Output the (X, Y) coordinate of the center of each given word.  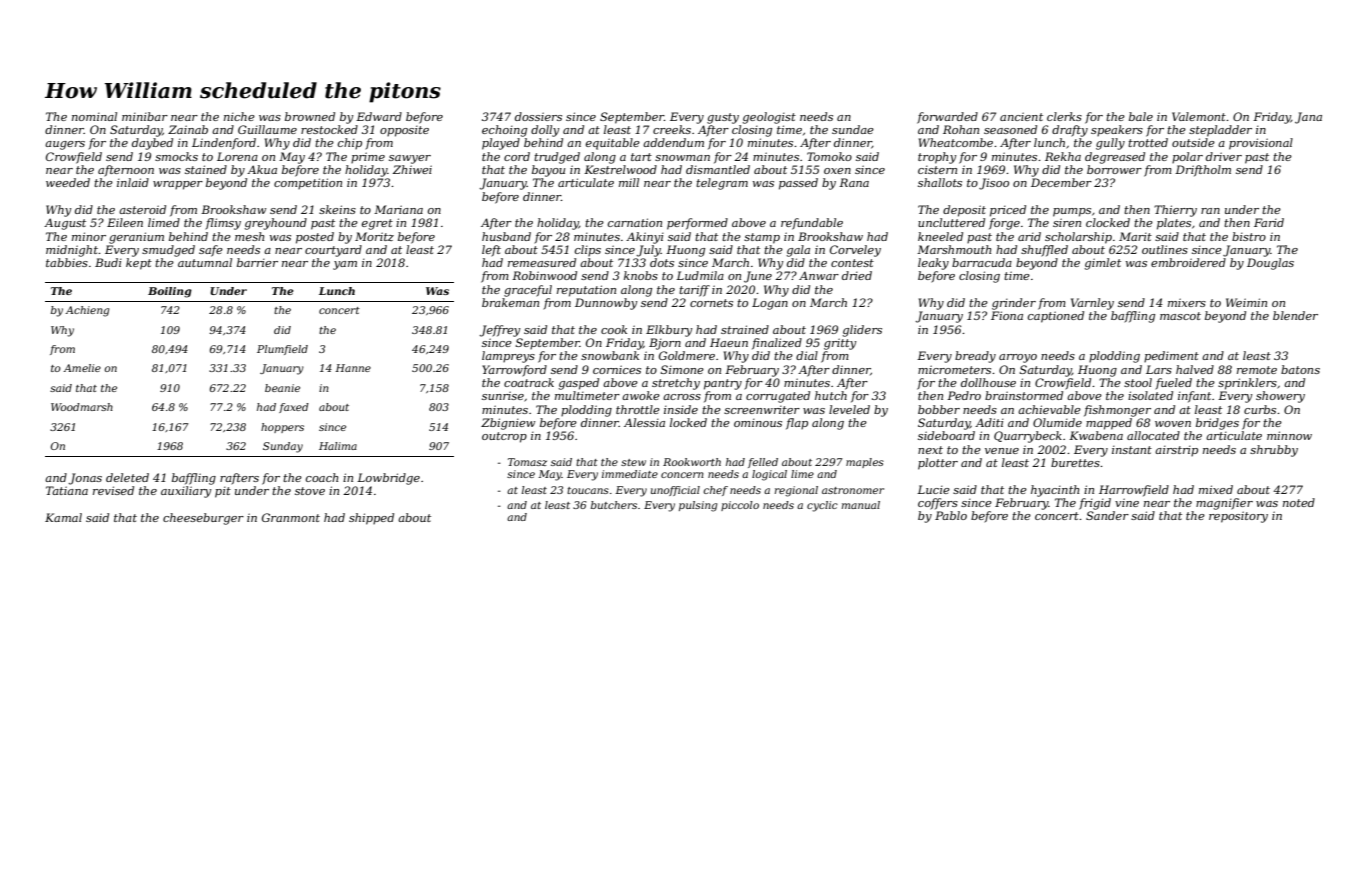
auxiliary (186, 492)
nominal (94, 116)
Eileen (125, 222)
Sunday (283, 447)
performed (697, 224)
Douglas (1270, 264)
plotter (938, 464)
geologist (769, 118)
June (758, 277)
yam (345, 265)
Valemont (1199, 116)
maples (865, 463)
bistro (1249, 236)
